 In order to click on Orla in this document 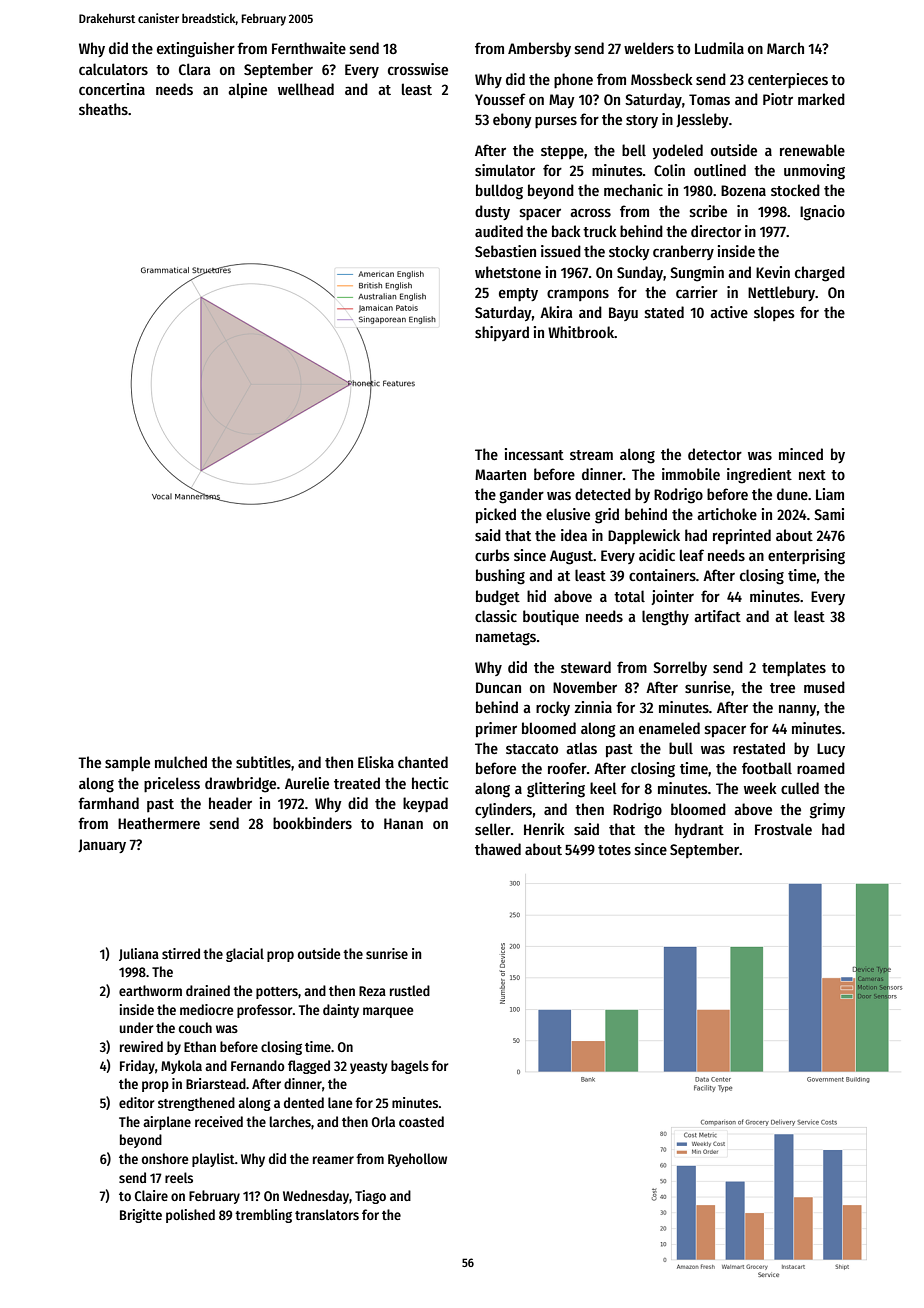, I will do `click(383, 1121)`.
